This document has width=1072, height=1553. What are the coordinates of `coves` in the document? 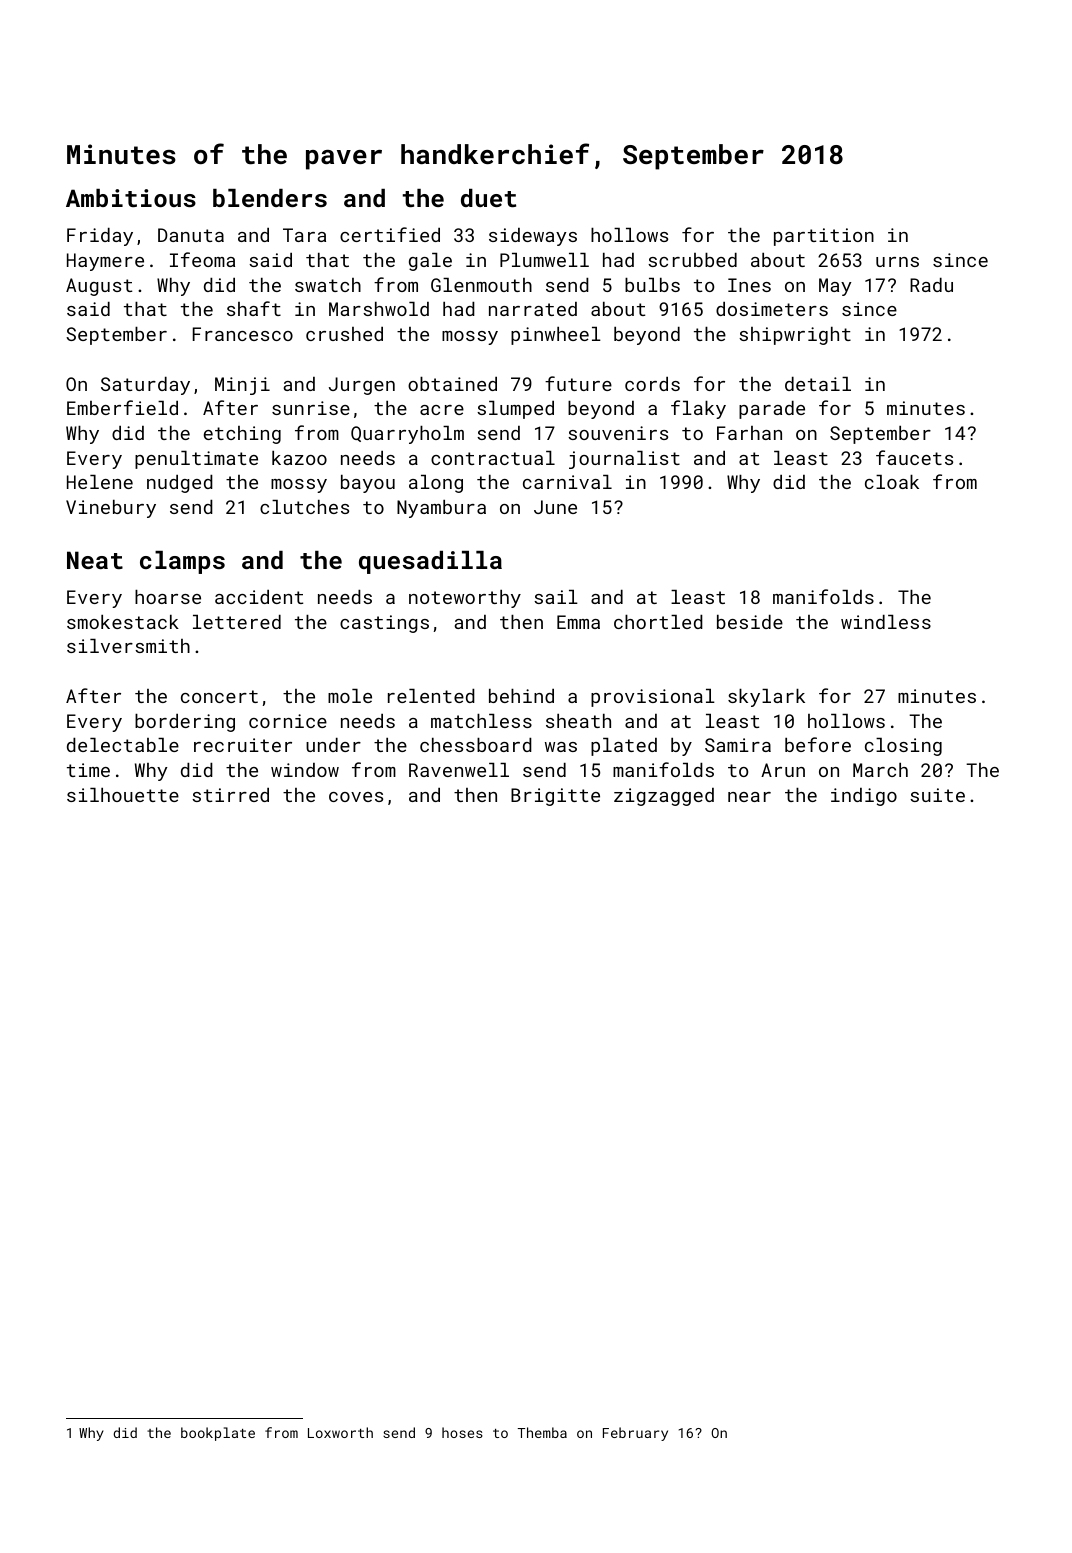 It's located at (356, 797).
